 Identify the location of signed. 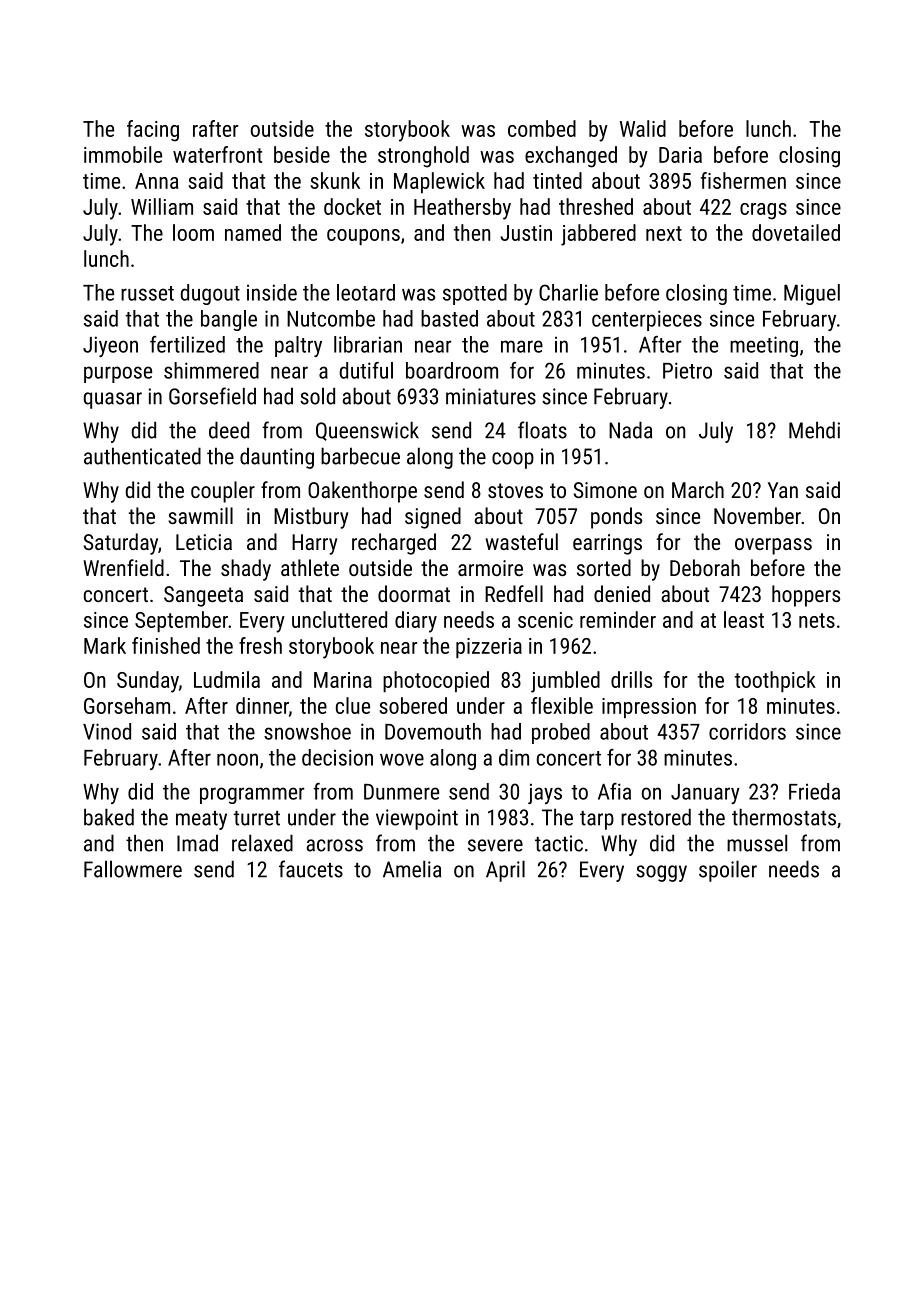
(433, 518).
